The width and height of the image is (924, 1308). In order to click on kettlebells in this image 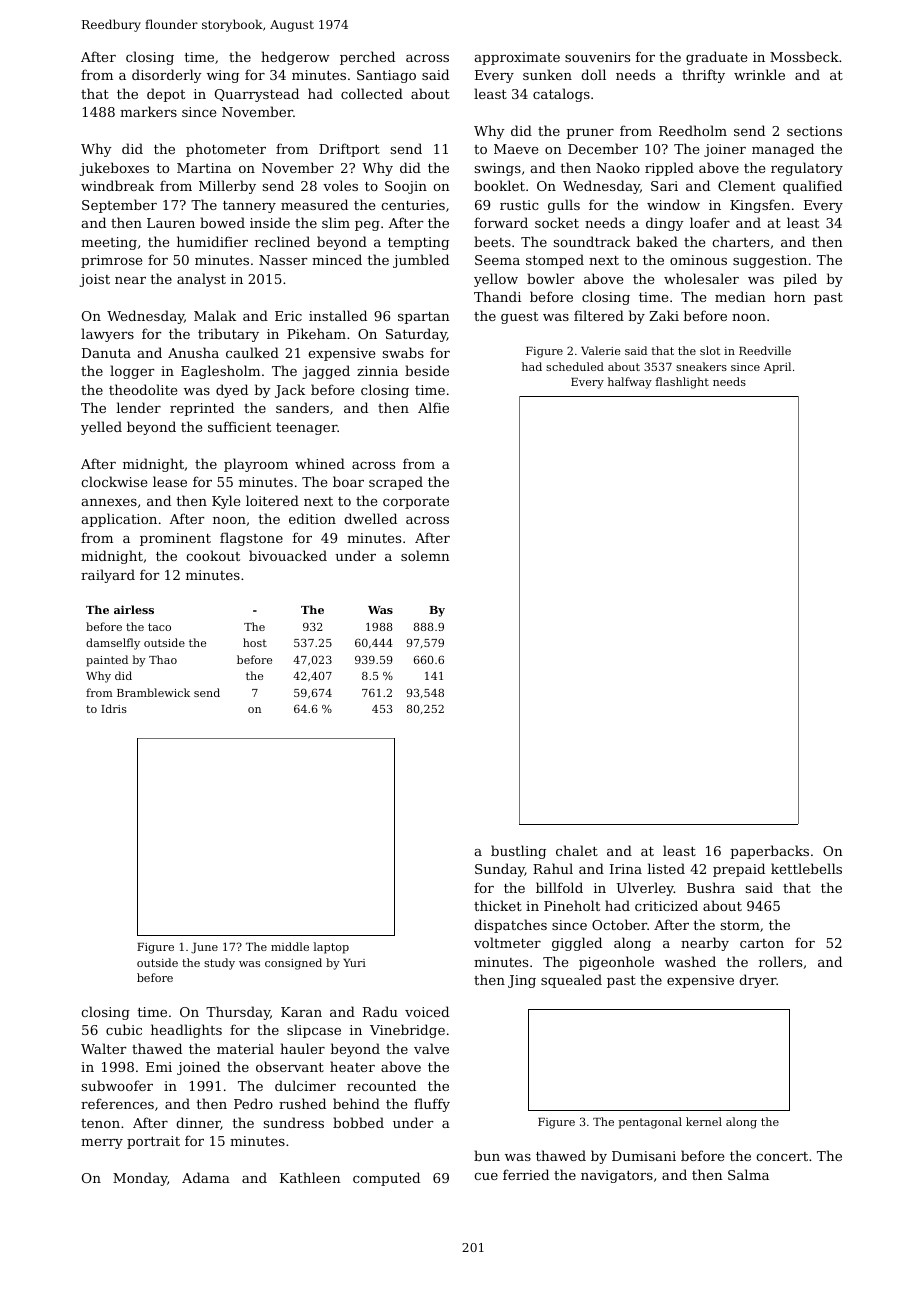, I will do `click(806, 868)`.
